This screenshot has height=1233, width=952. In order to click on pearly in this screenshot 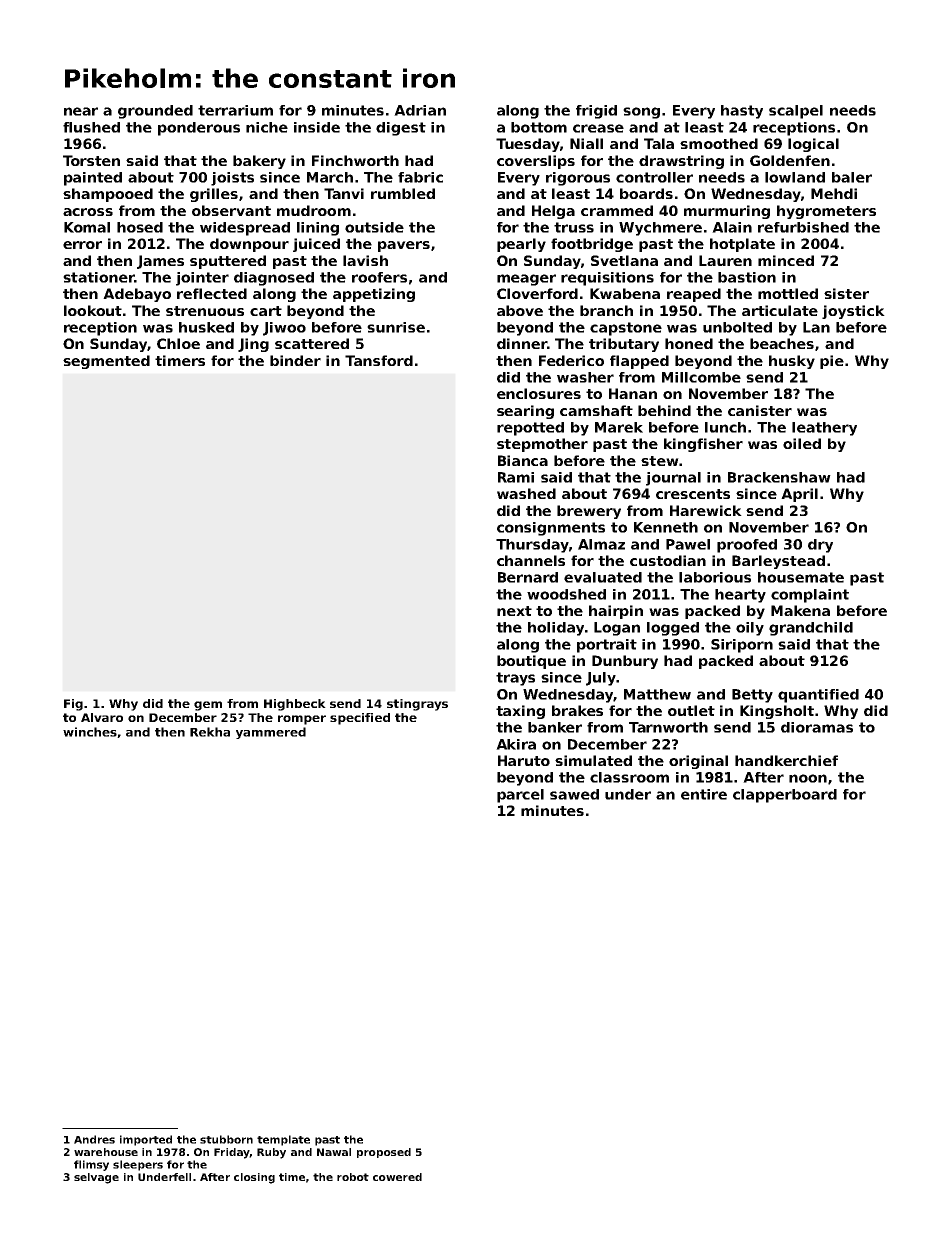, I will do `click(521, 245)`.
